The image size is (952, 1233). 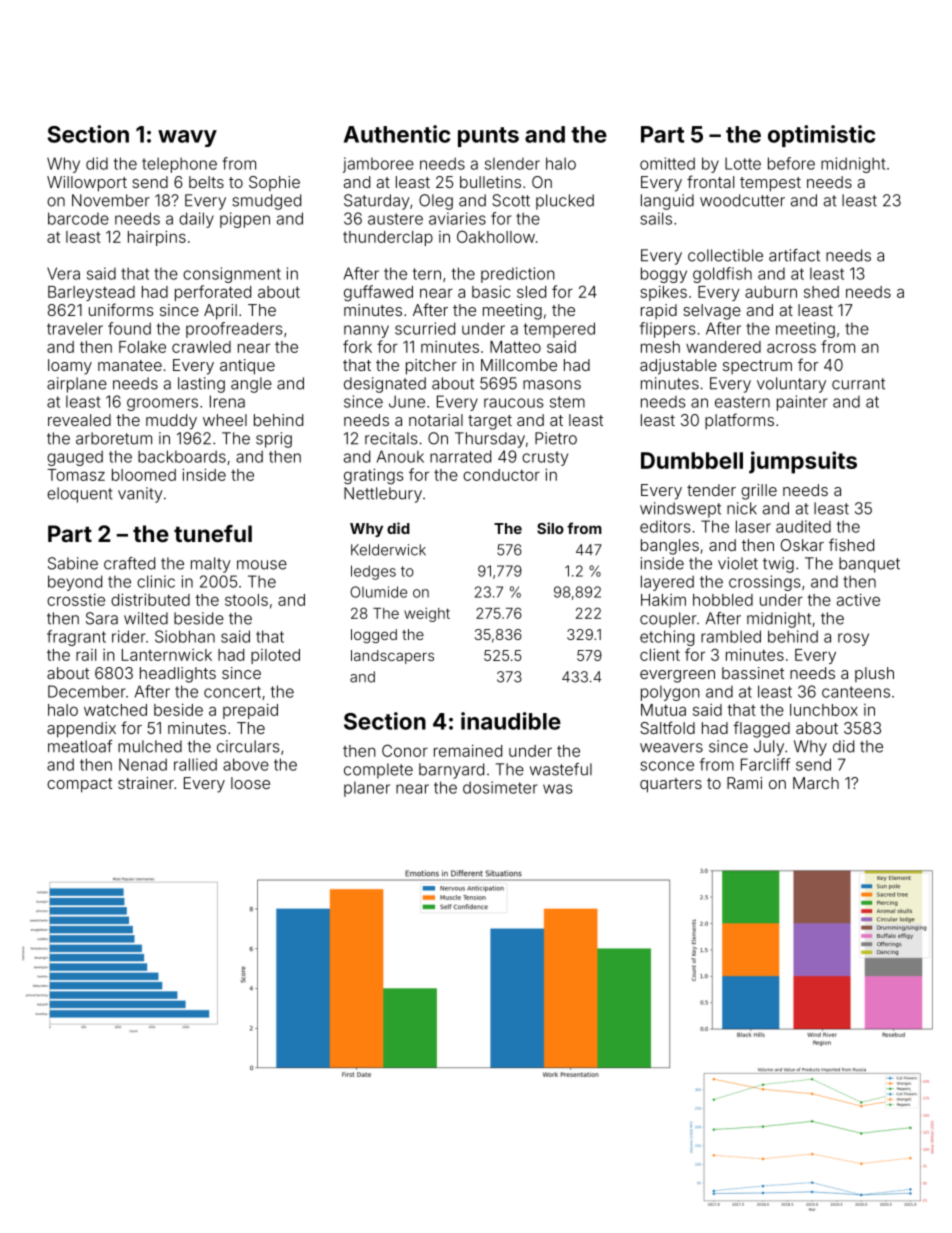 I want to click on optimistic, so click(x=821, y=136).
